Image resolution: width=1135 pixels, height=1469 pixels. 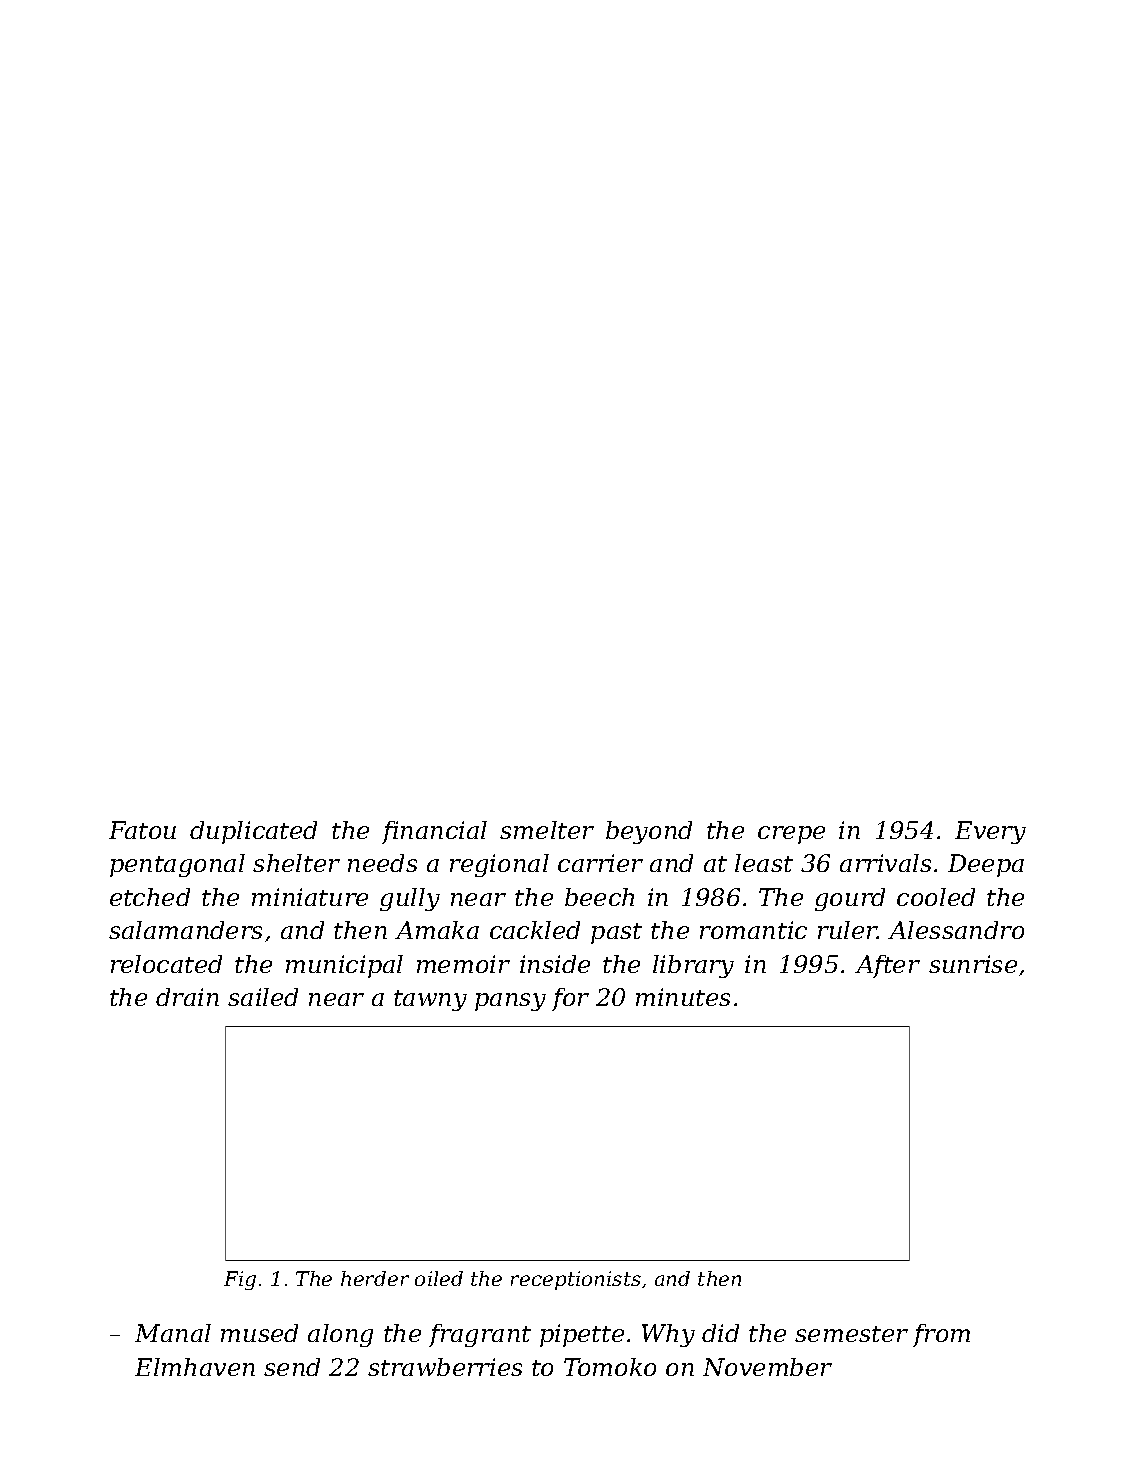 I want to click on semester, so click(x=851, y=1334).
